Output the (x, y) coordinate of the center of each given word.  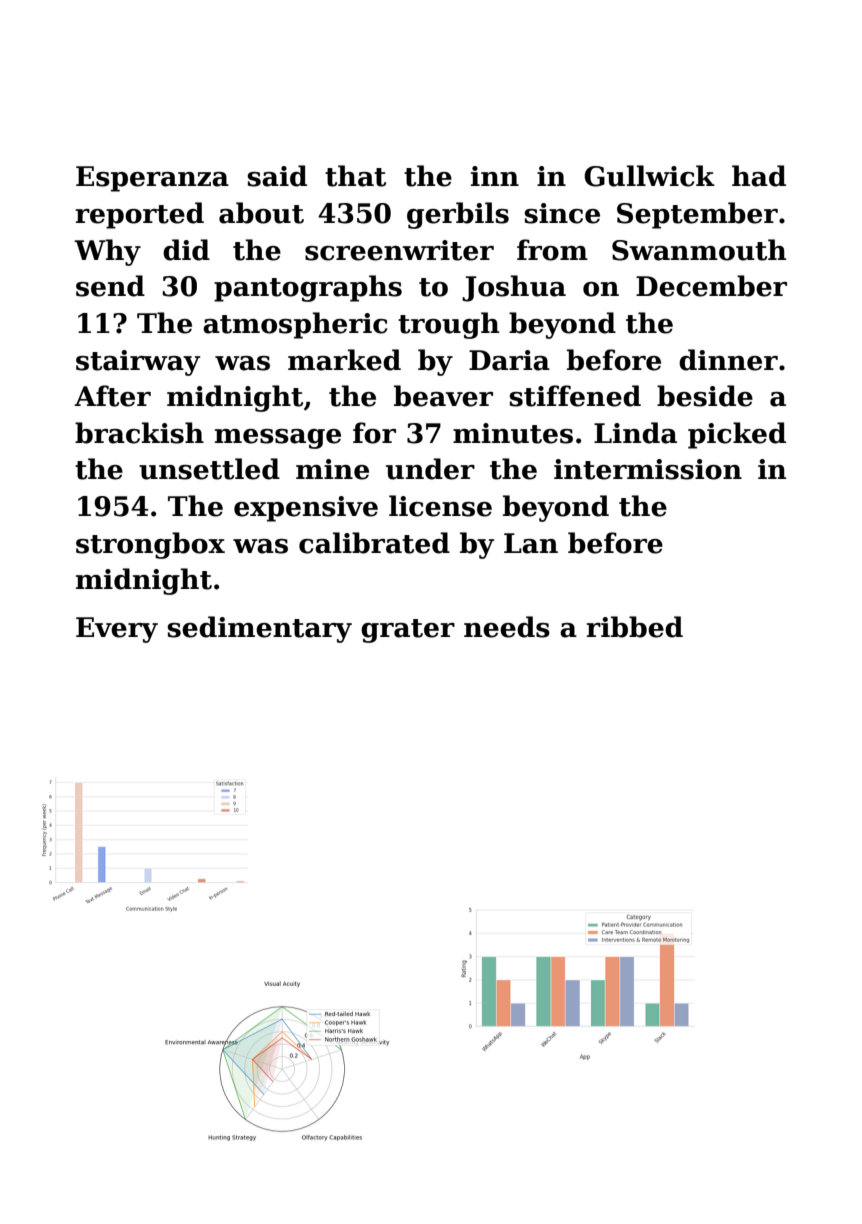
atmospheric (295, 325)
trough (448, 325)
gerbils (458, 215)
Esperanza (152, 179)
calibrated (374, 543)
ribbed (634, 627)
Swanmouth (699, 250)
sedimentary (259, 629)
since (562, 213)
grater (408, 631)
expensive (306, 509)
